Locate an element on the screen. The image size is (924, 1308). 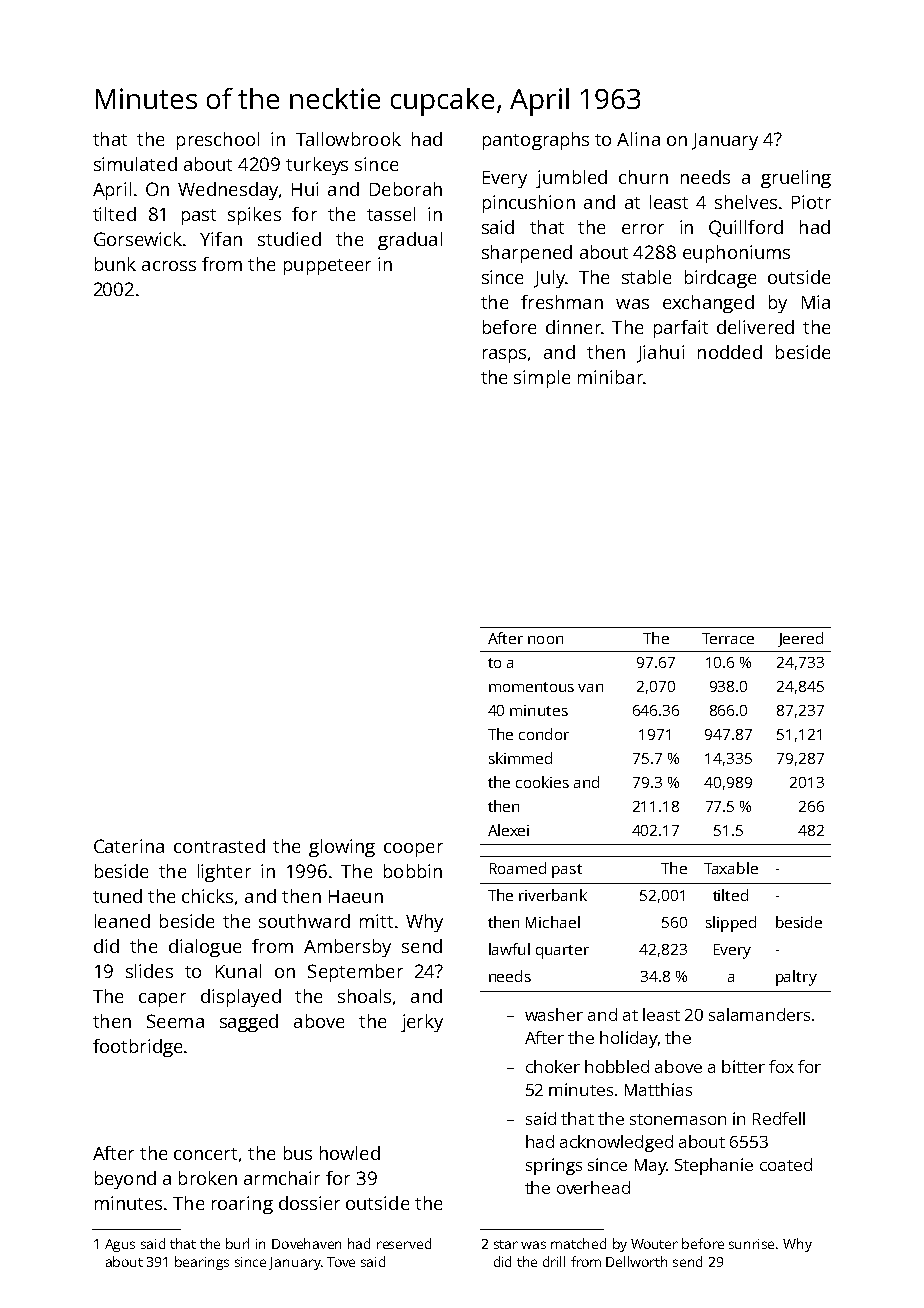
momentous is located at coordinates (531, 687).
